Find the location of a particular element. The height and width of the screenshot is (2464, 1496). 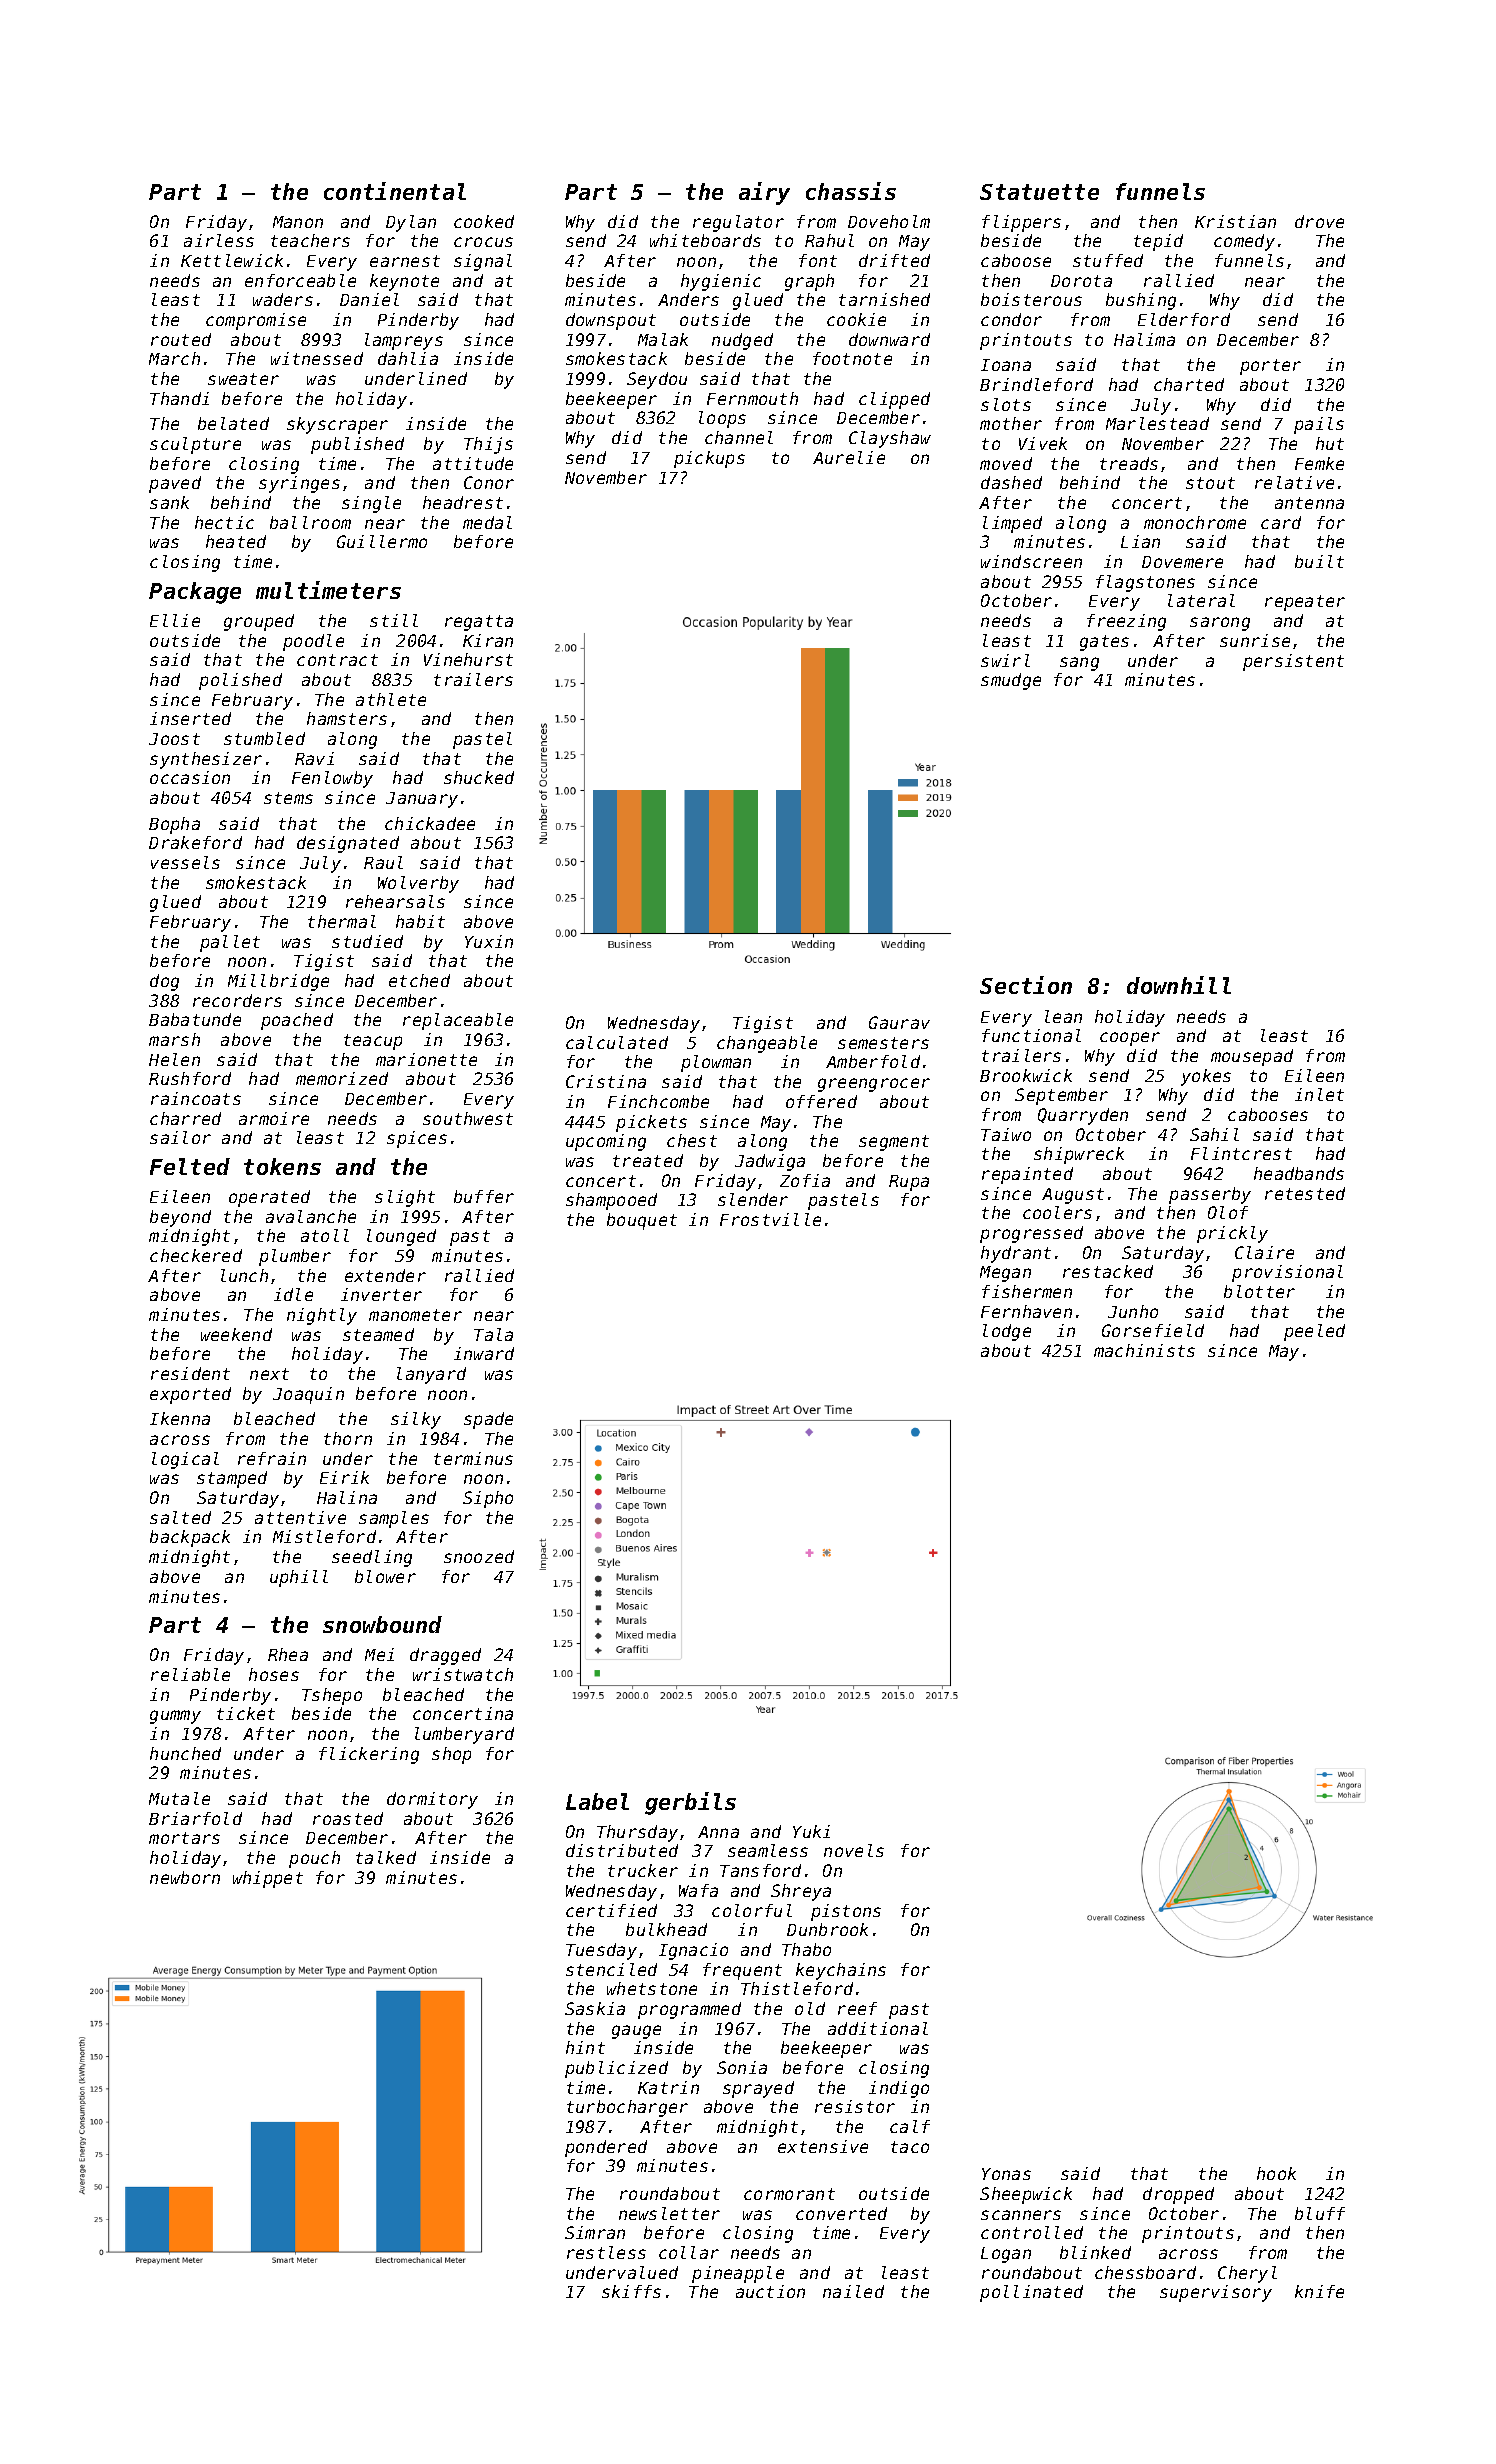

additional is located at coordinates (878, 2028).
